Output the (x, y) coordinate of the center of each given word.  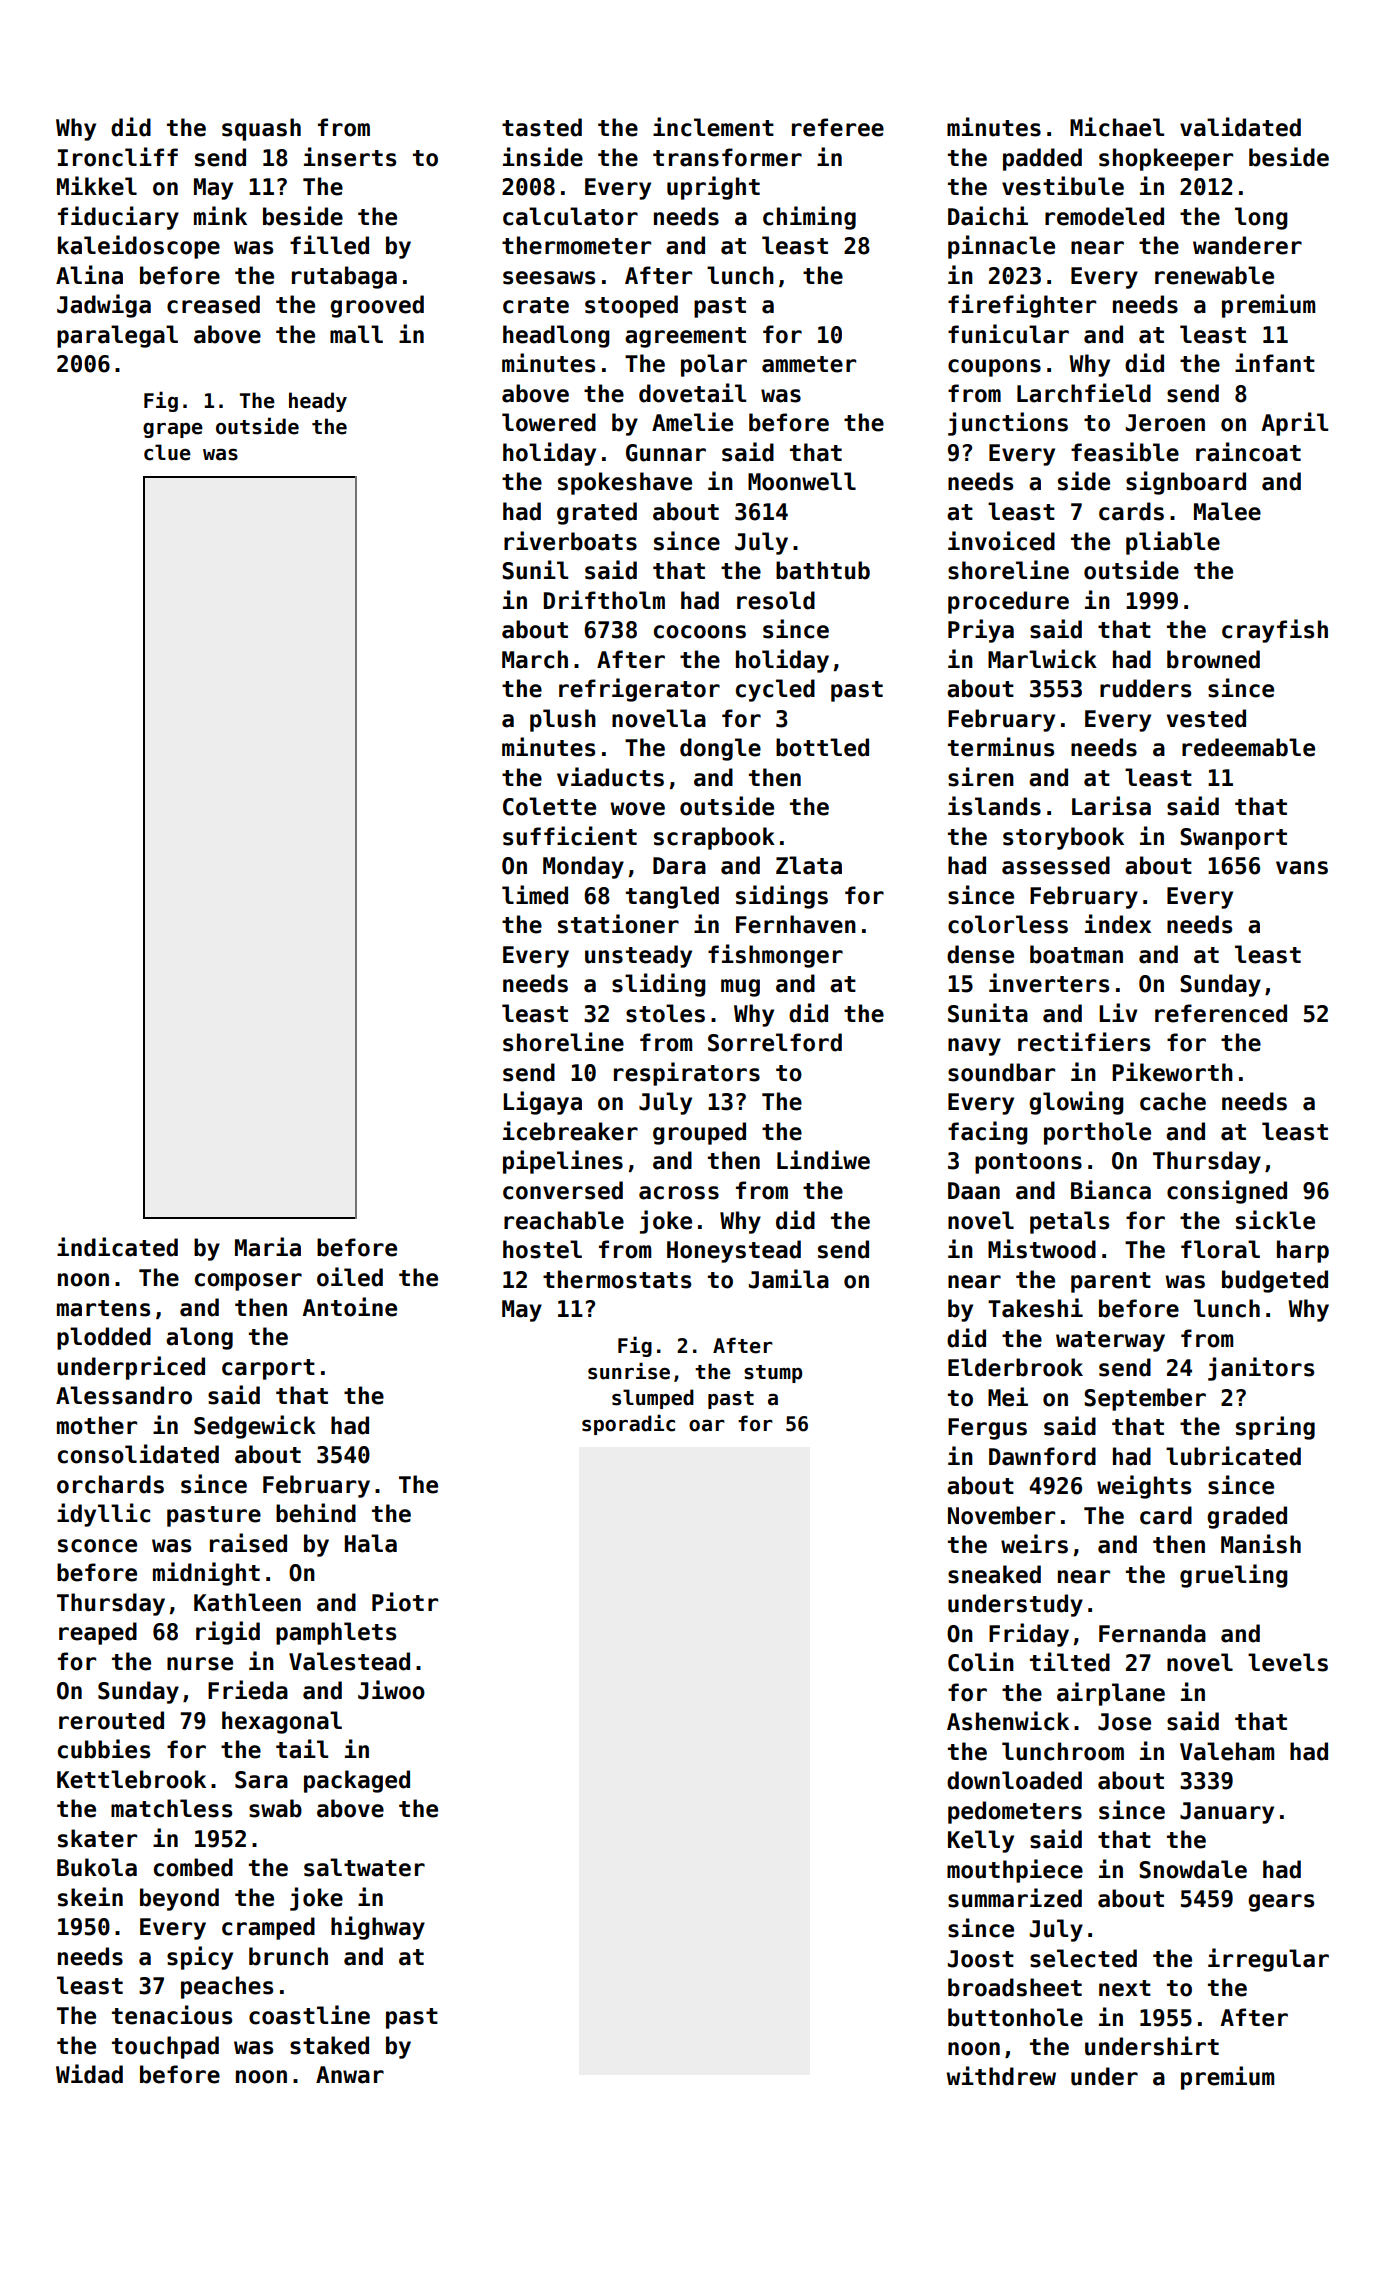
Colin (981, 1662)
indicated (117, 1247)
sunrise (629, 1371)
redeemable (1248, 747)
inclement (713, 127)
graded (1247, 1517)
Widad (89, 2074)
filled (329, 245)
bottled (822, 747)
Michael (1117, 127)
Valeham (1227, 1751)
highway (378, 1928)
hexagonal (282, 1722)
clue (167, 452)
